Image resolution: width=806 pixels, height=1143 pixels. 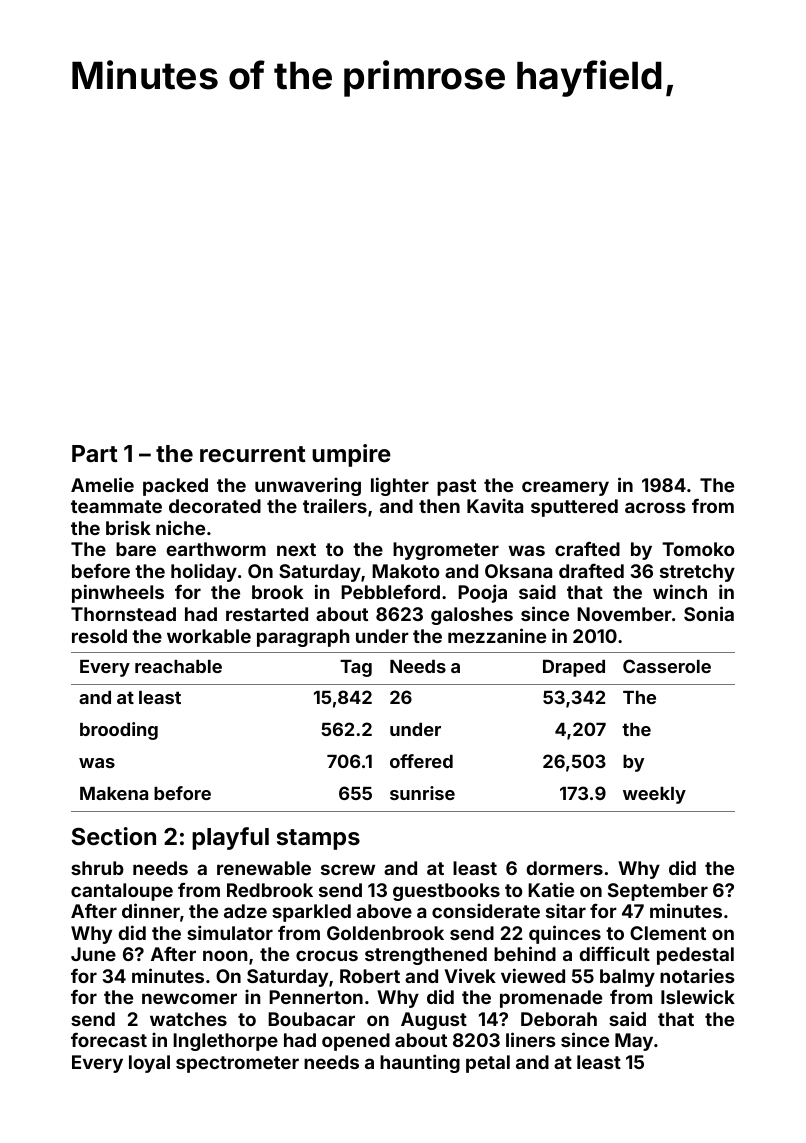 What do you see at coordinates (654, 795) in the image?
I see `weekly` at bounding box center [654, 795].
